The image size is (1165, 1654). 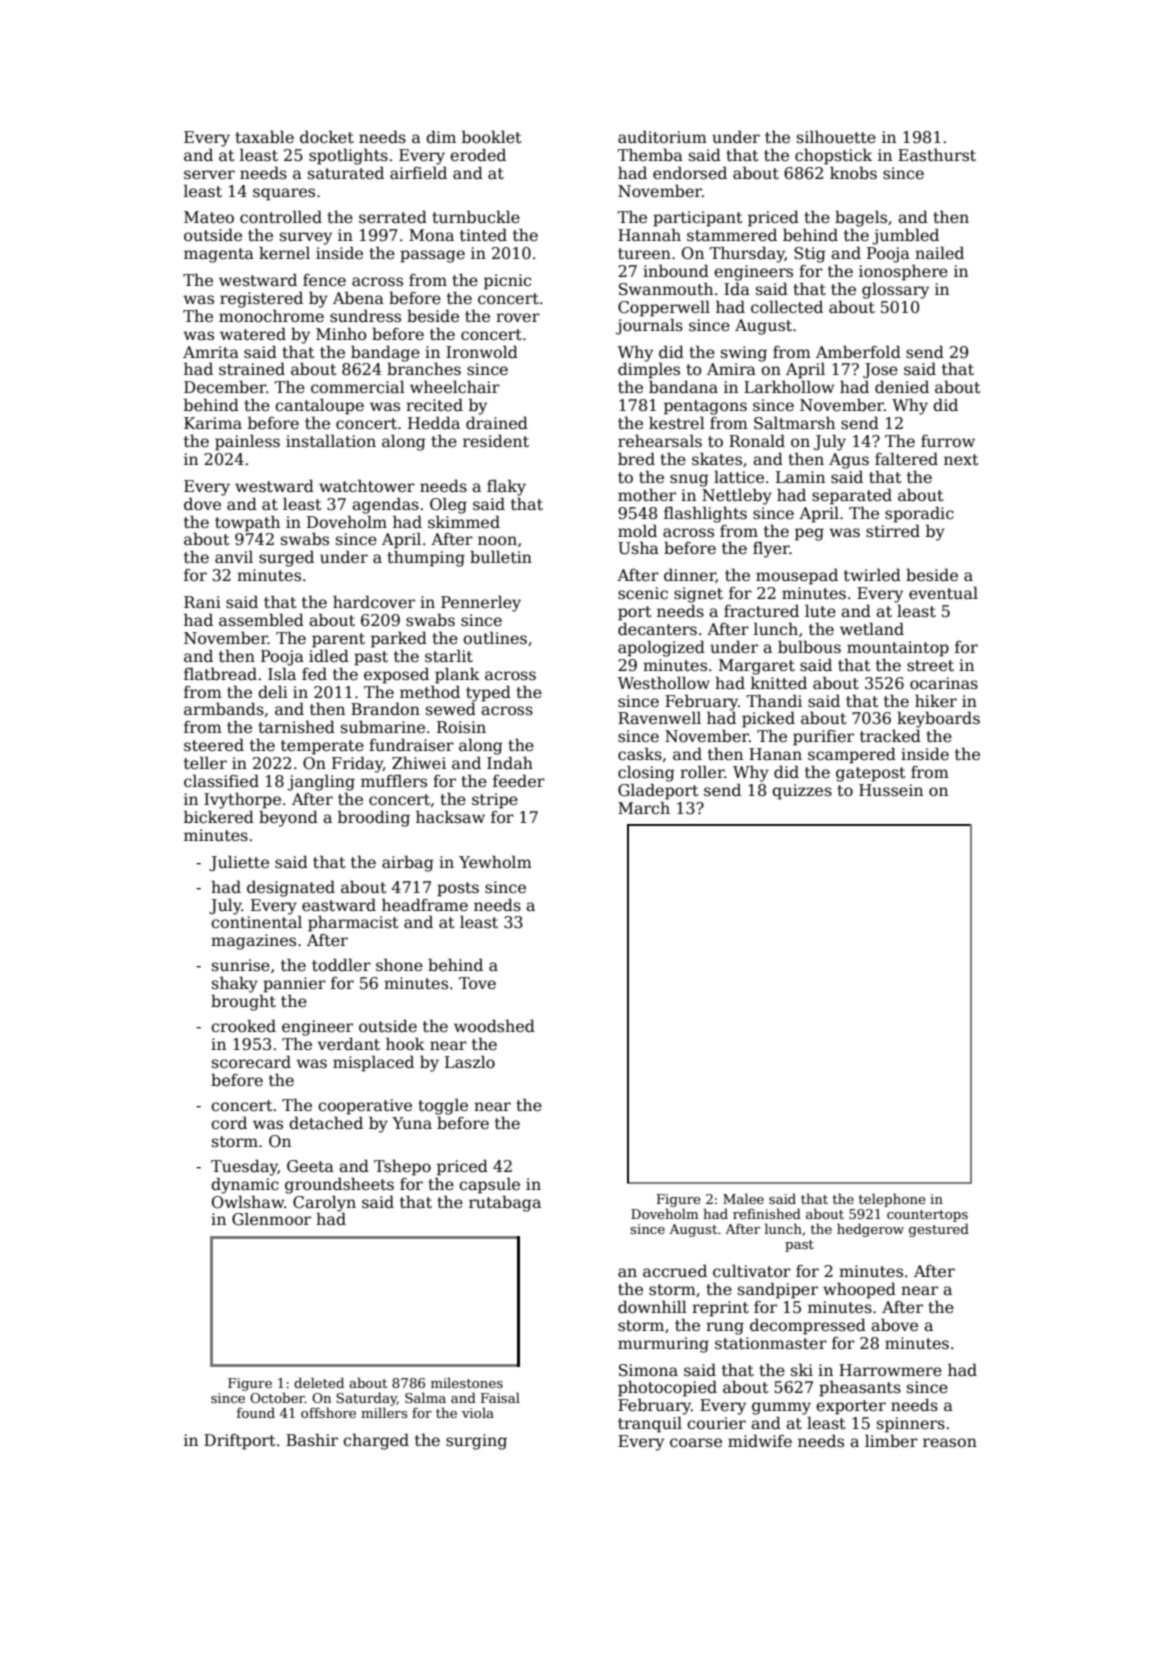 I want to click on rutabaga, so click(x=505, y=1203).
